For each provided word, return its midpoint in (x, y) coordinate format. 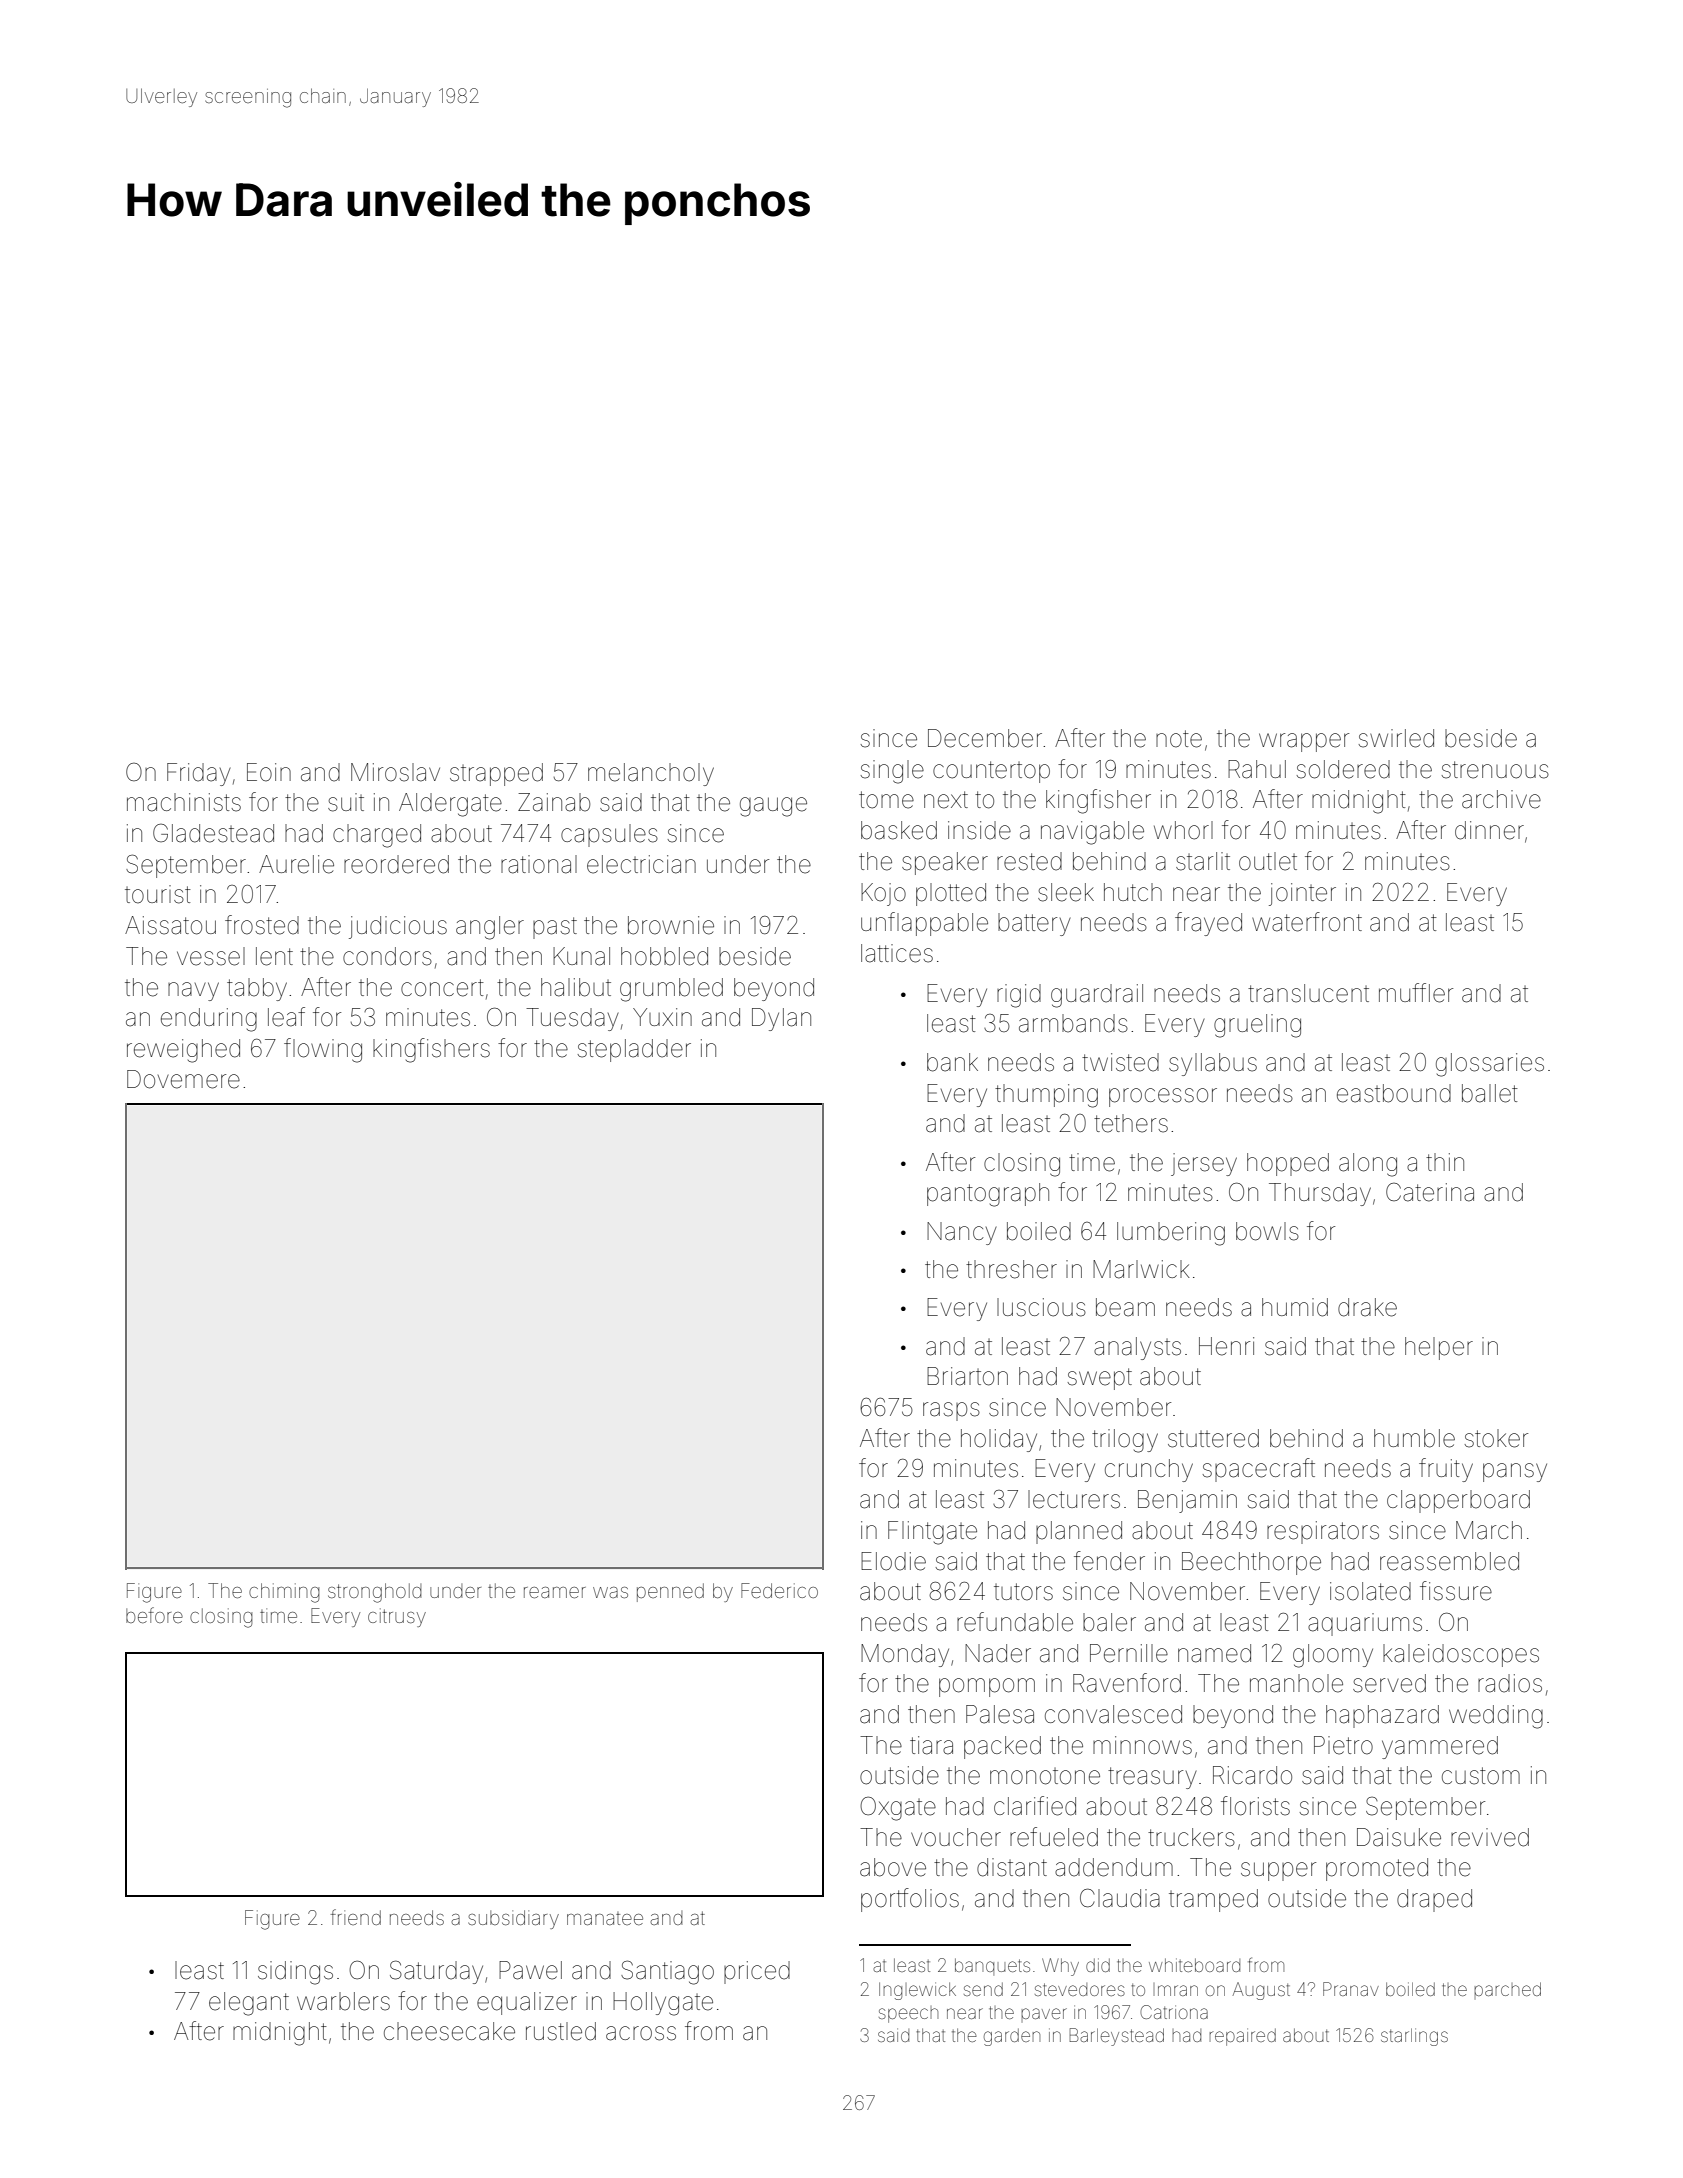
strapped (496, 774)
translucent (1308, 993)
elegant (249, 2004)
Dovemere (183, 1079)
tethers (1131, 1123)
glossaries (1490, 1065)
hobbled (664, 956)
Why (1060, 1967)
